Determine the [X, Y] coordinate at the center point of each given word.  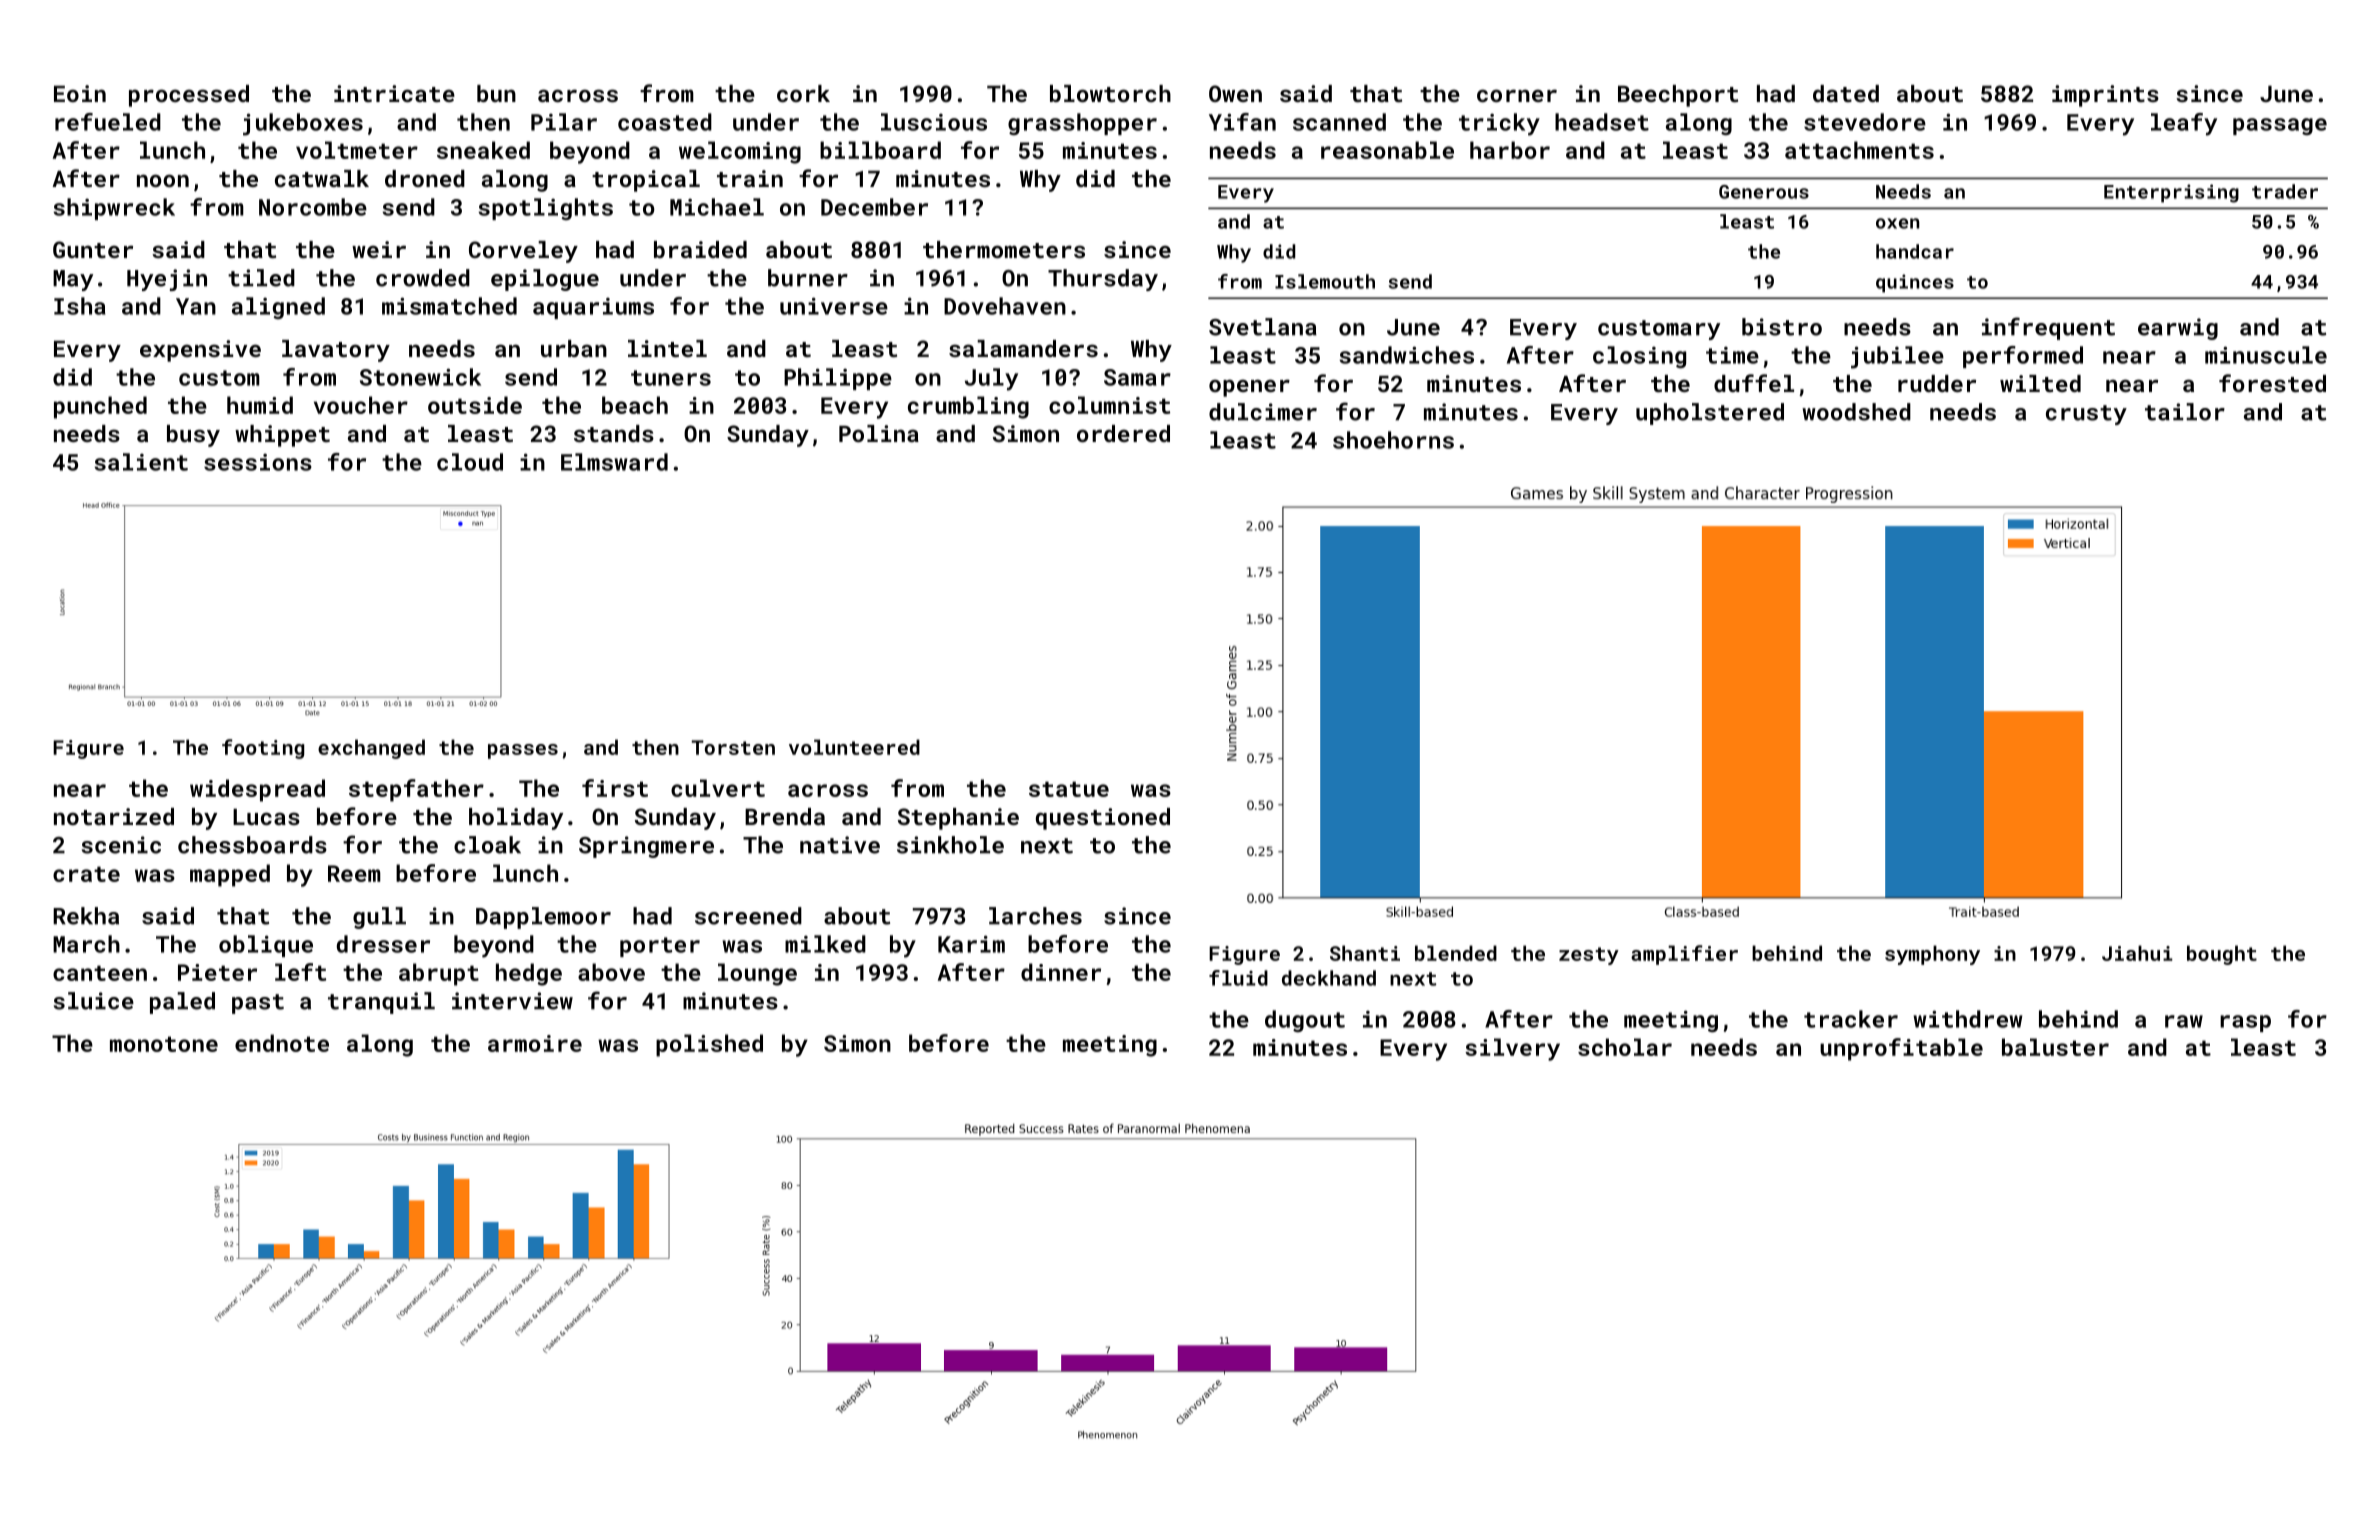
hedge [529, 974]
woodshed [1856, 412]
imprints [2105, 96]
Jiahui [2137, 953]
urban [574, 348]
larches [1035, 916]
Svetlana [1263, 327]
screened [748, 916]
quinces [1915, 283]
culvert [718, 788]
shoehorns [1393, 440]
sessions [258, 462]
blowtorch [1110, 93]
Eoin [80, 93]
